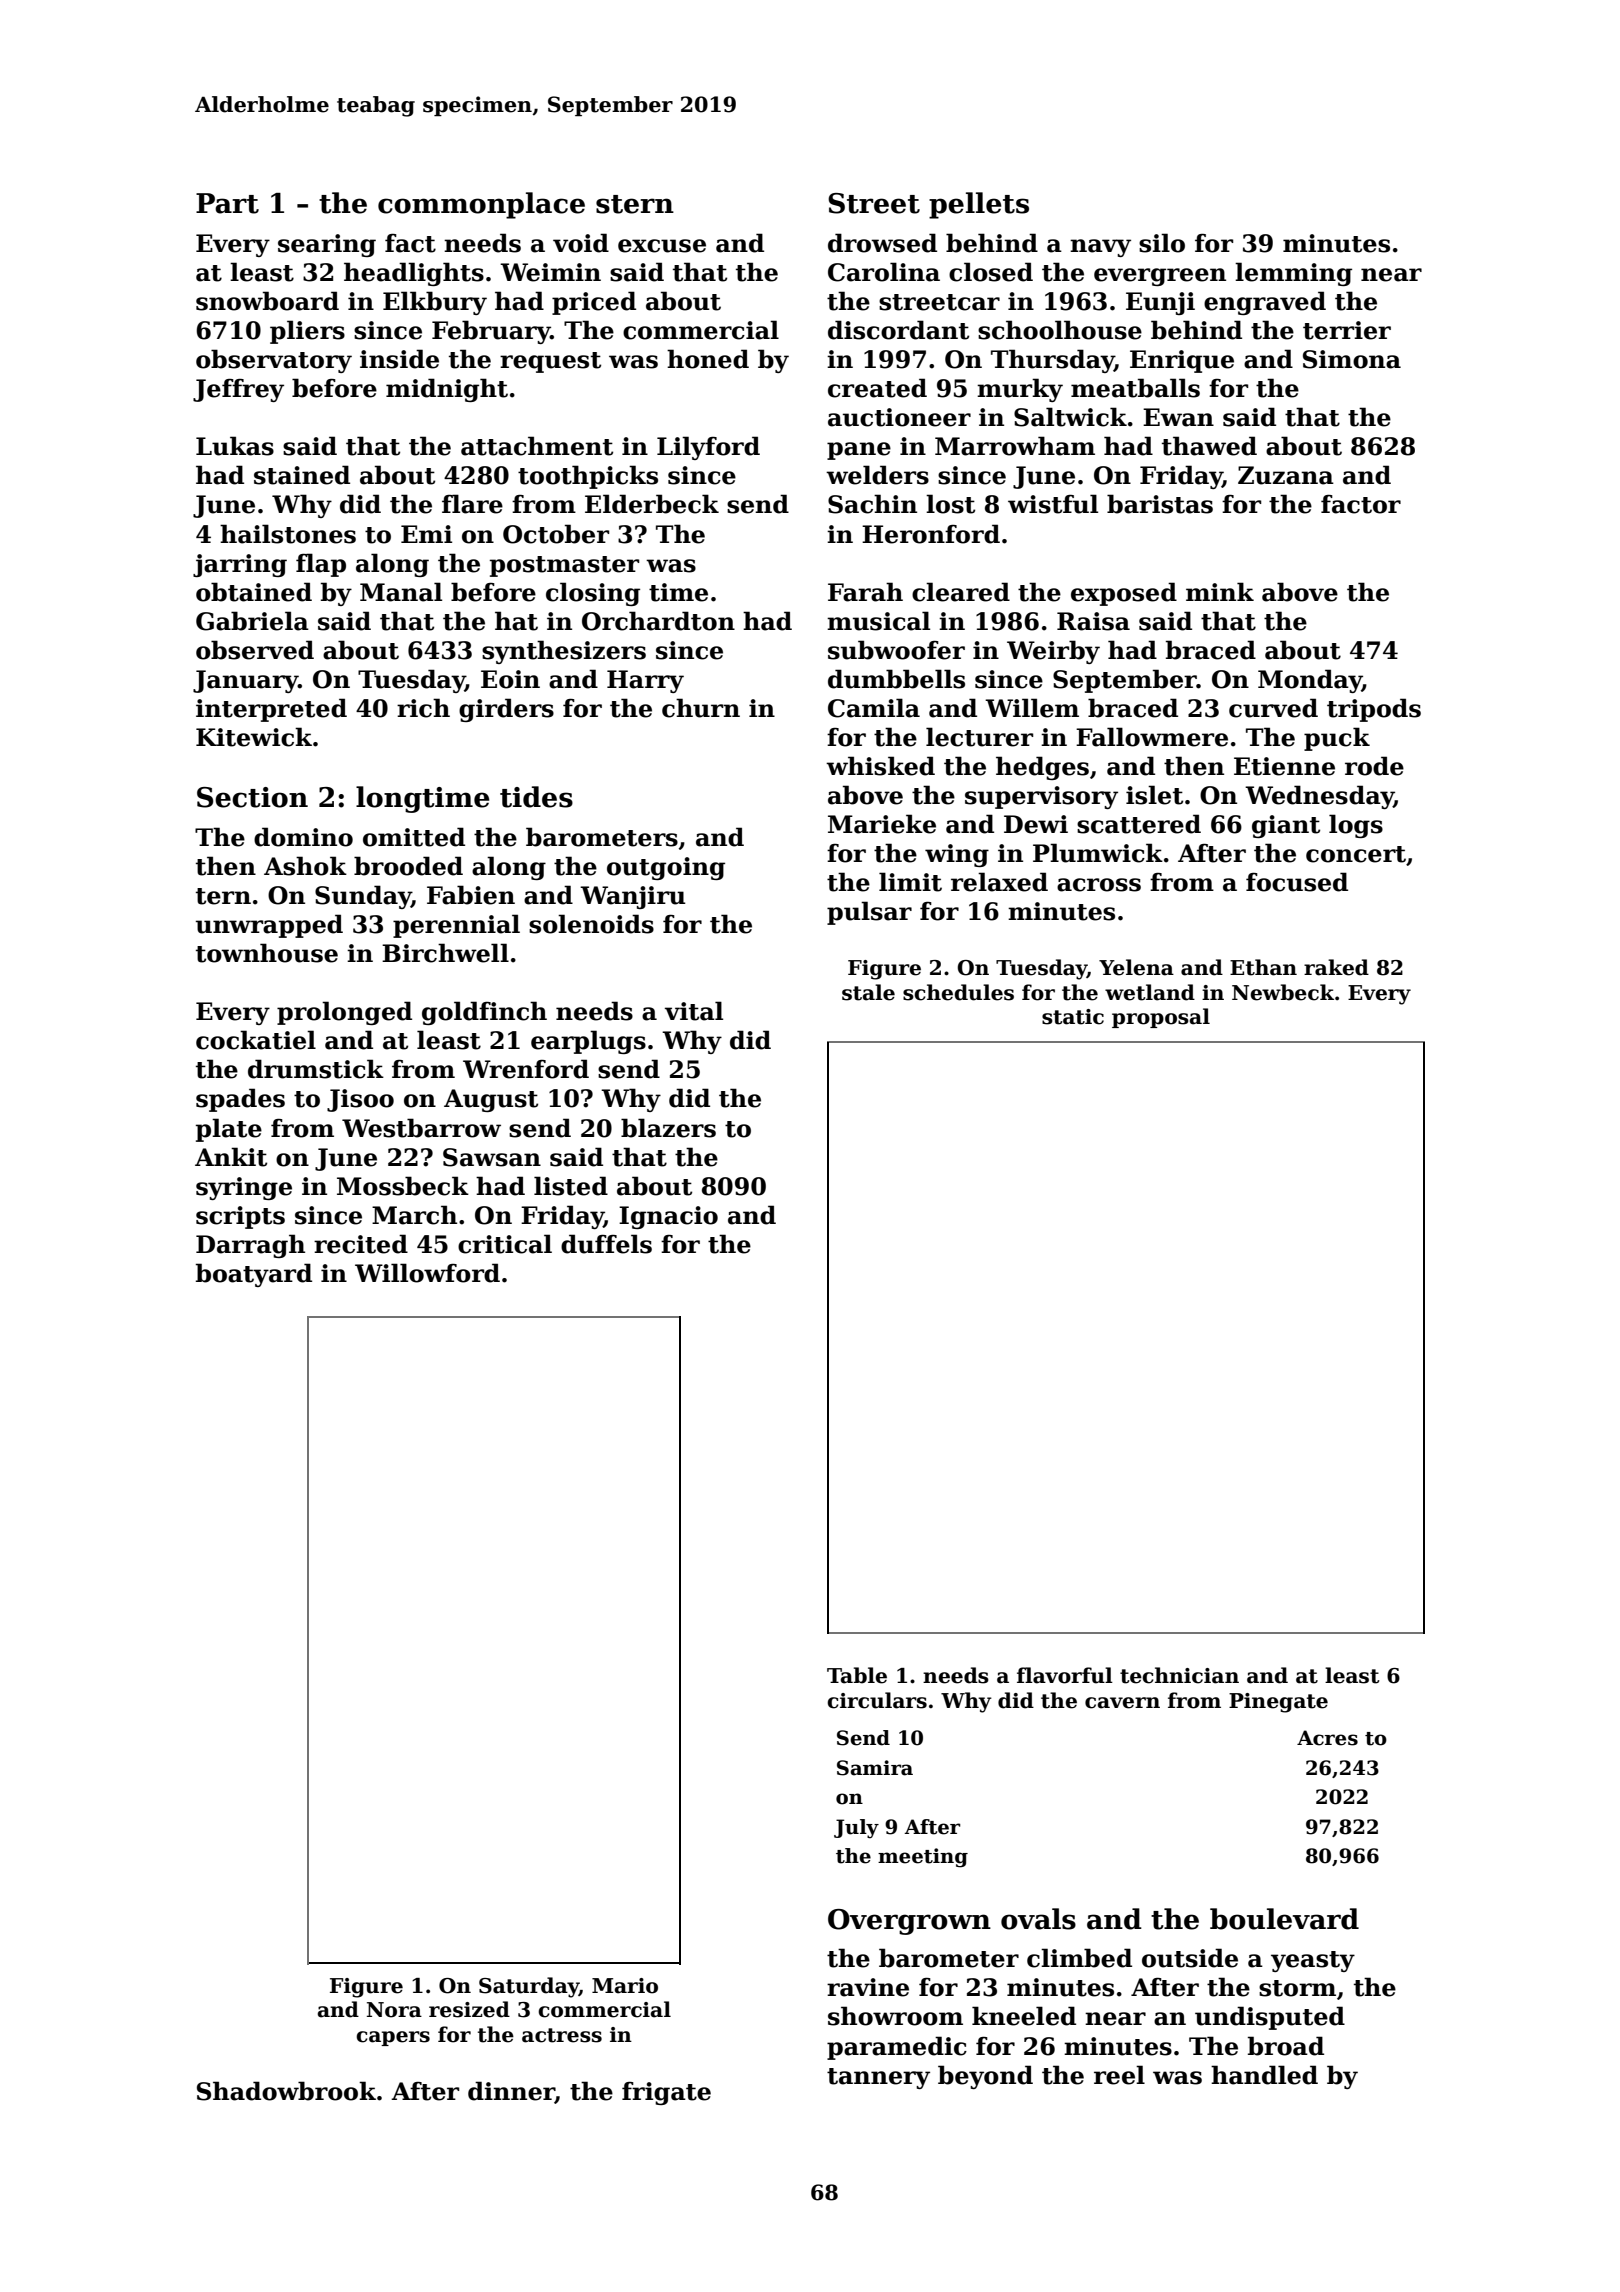  I want to click on silo, so click(1162, 243).
